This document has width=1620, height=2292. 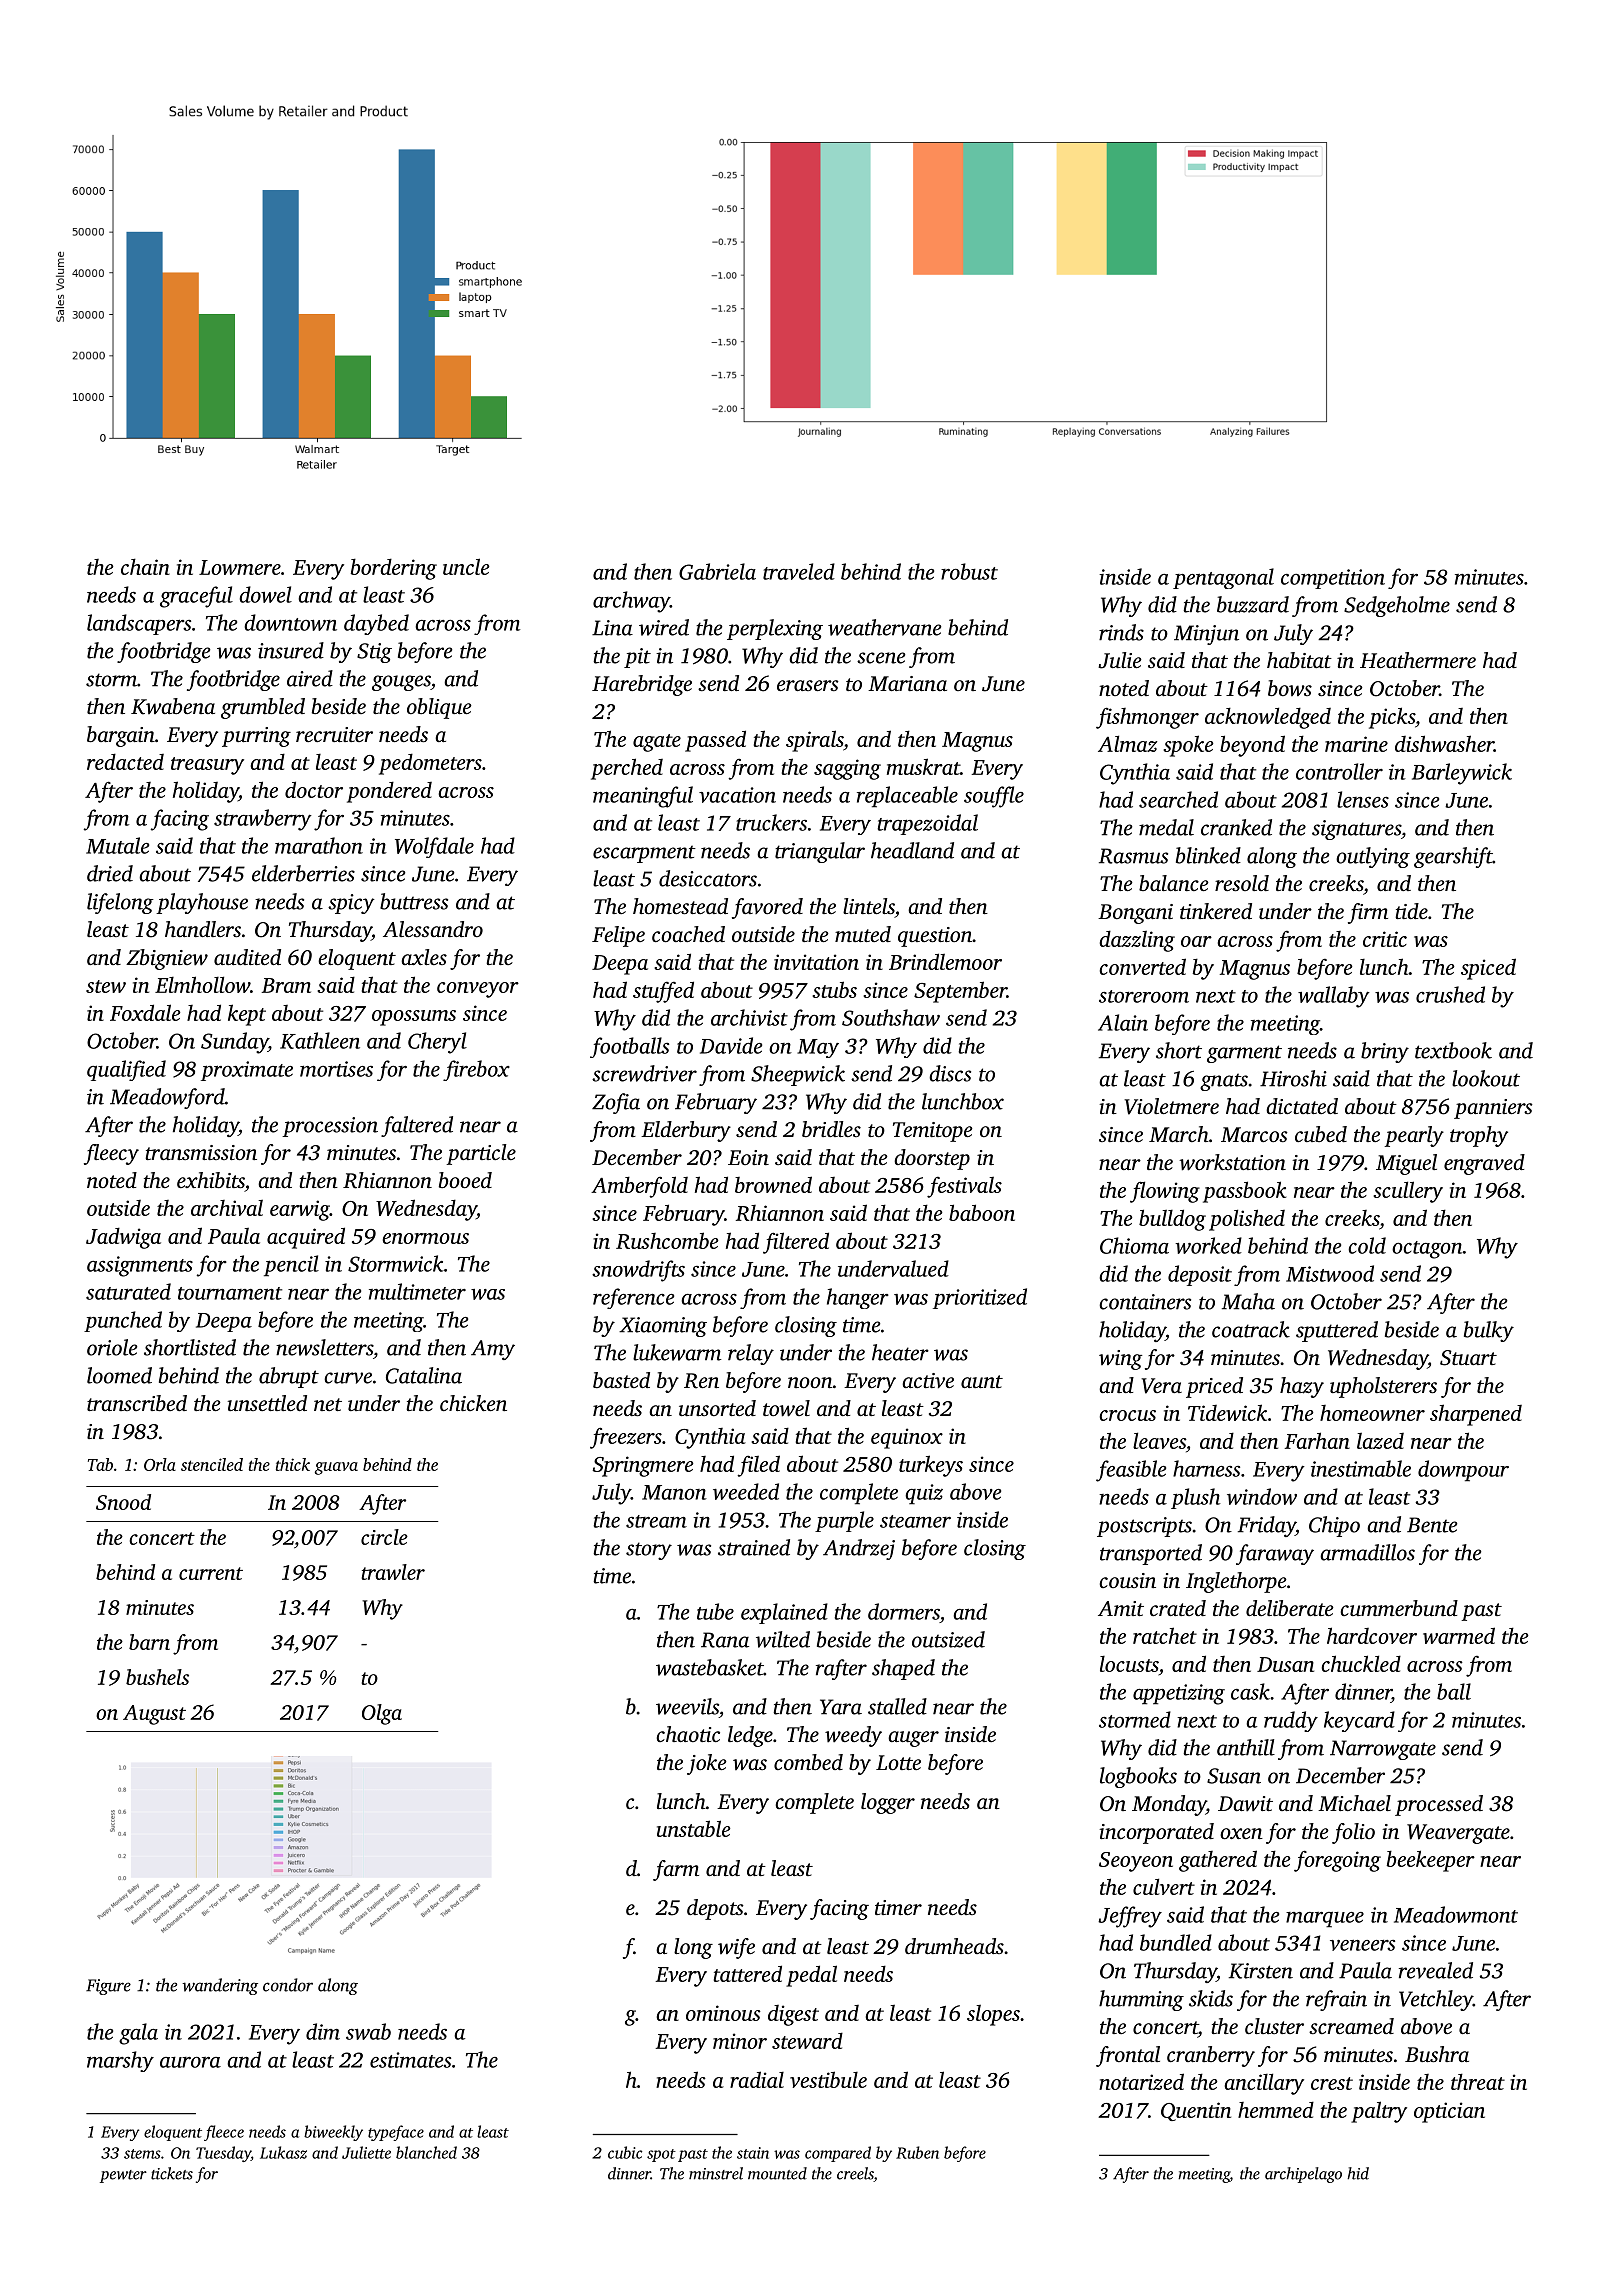 What do you see at coordinates (1383, 1387) in the document?
I see `upholsterers` at bounding box center [1383, 1387].
